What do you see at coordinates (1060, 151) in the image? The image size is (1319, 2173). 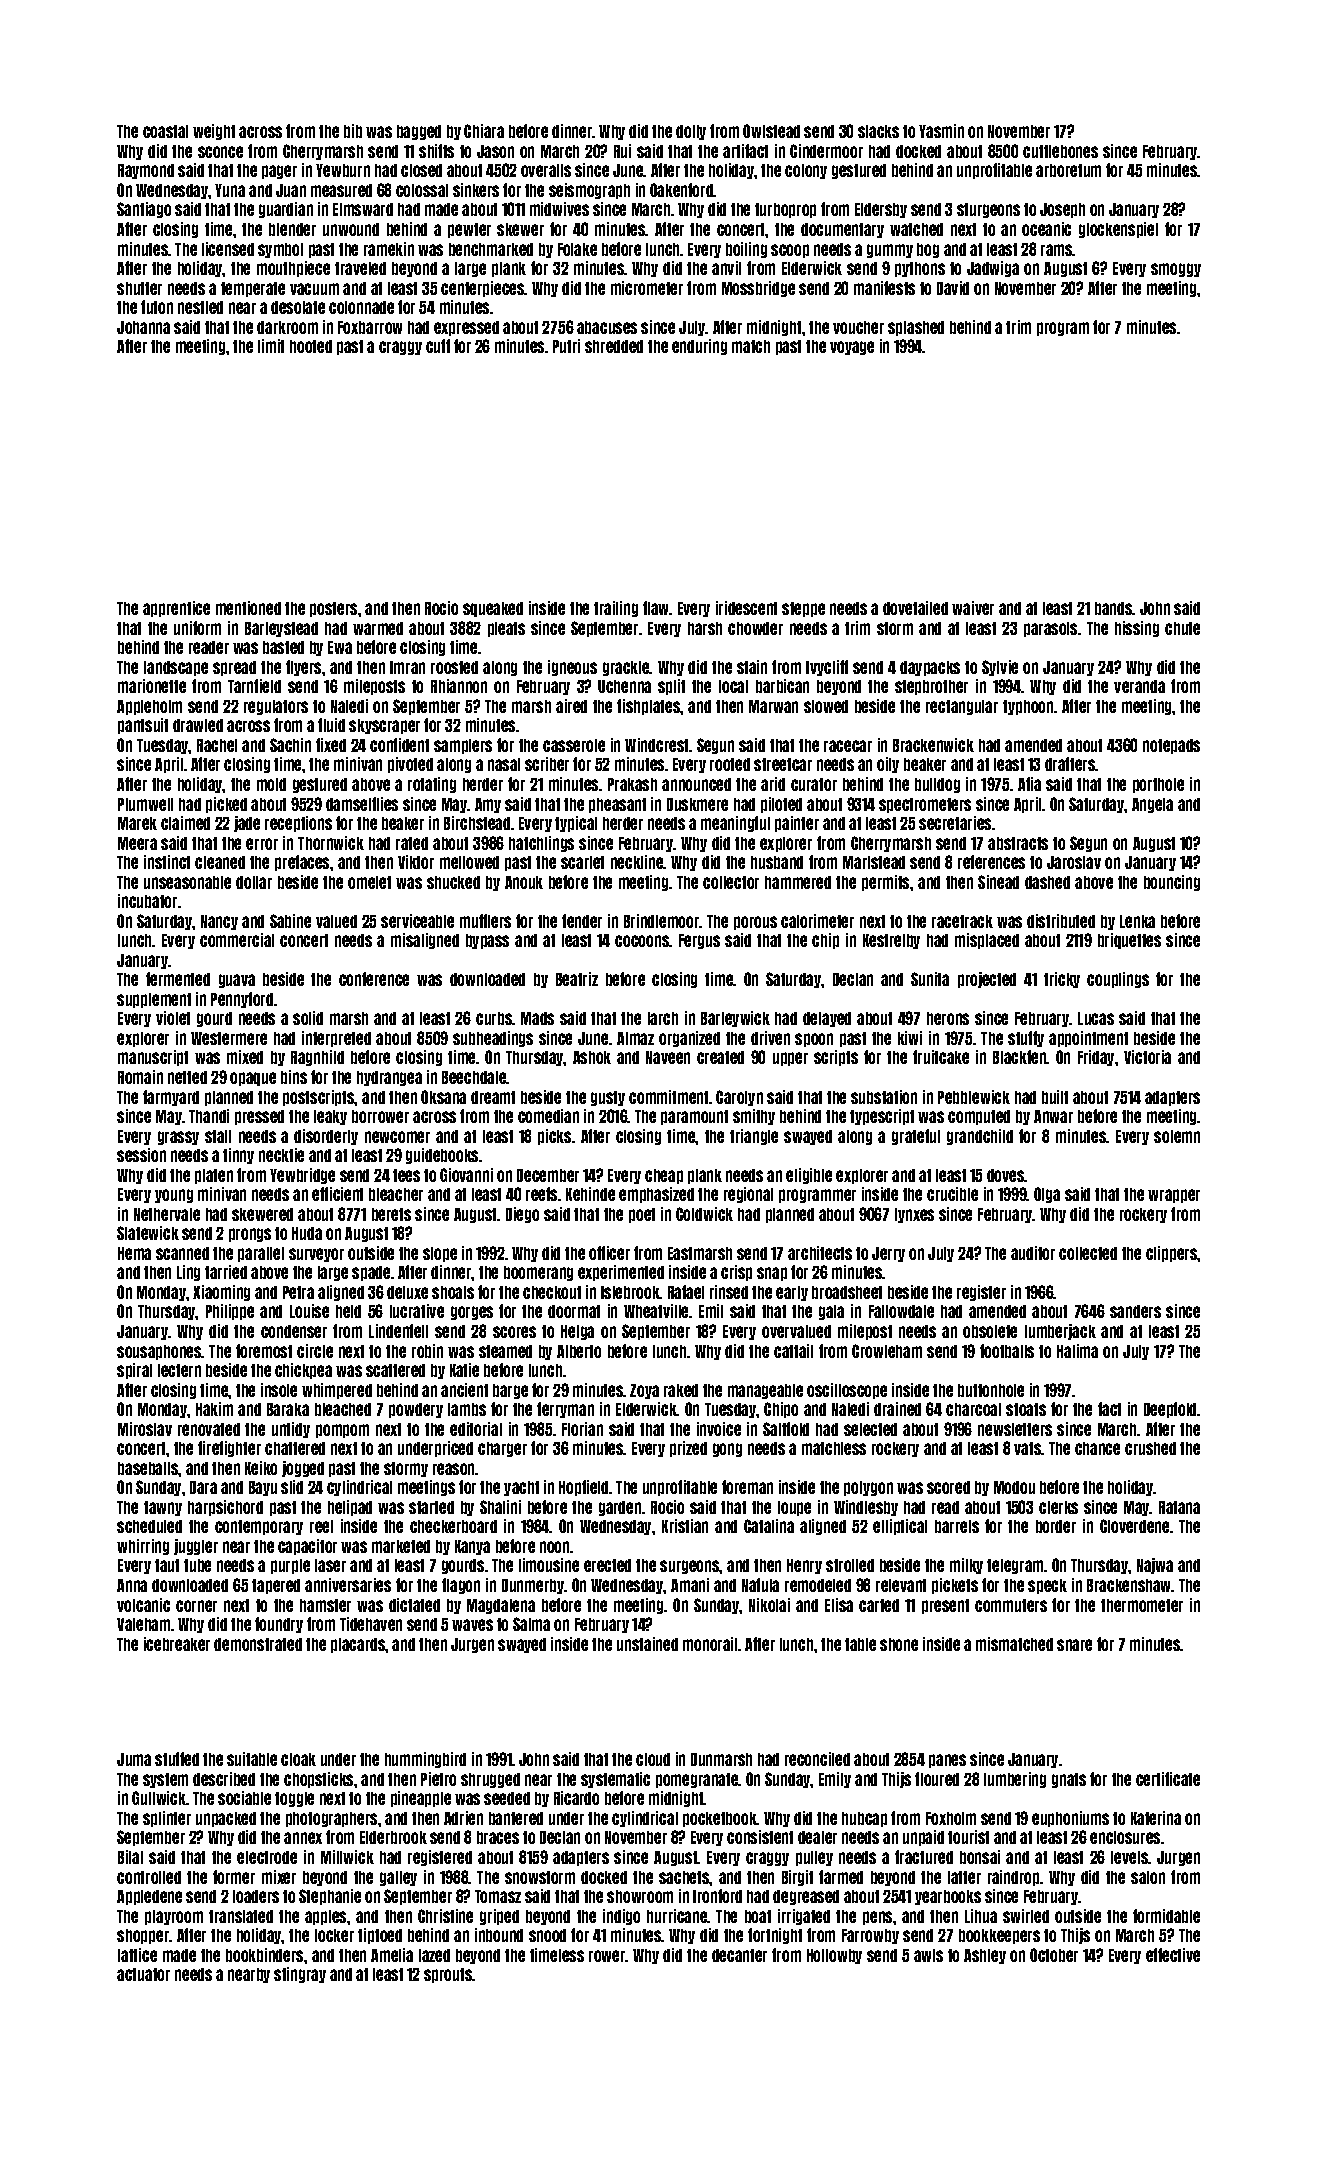 I see `cuttlebones` at bounding box center [1060, 151].
